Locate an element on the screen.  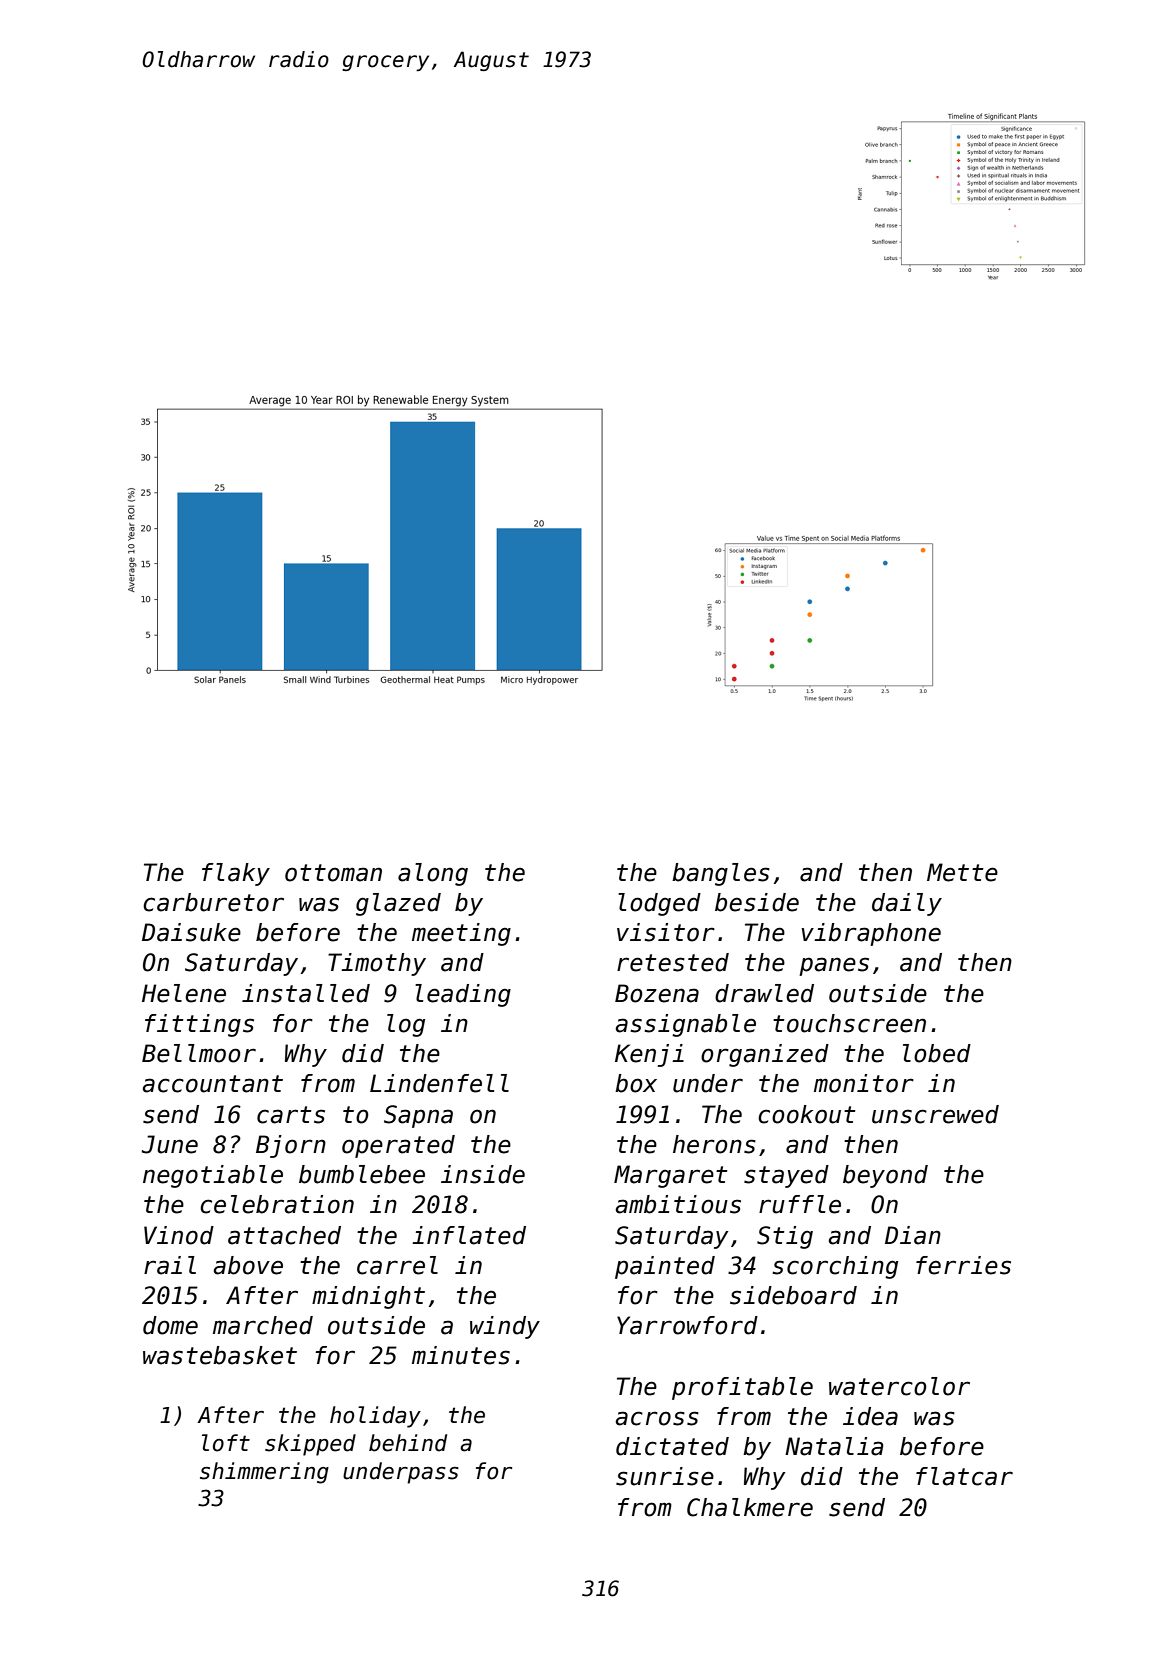
leading is located at coordinates (463, 995).
